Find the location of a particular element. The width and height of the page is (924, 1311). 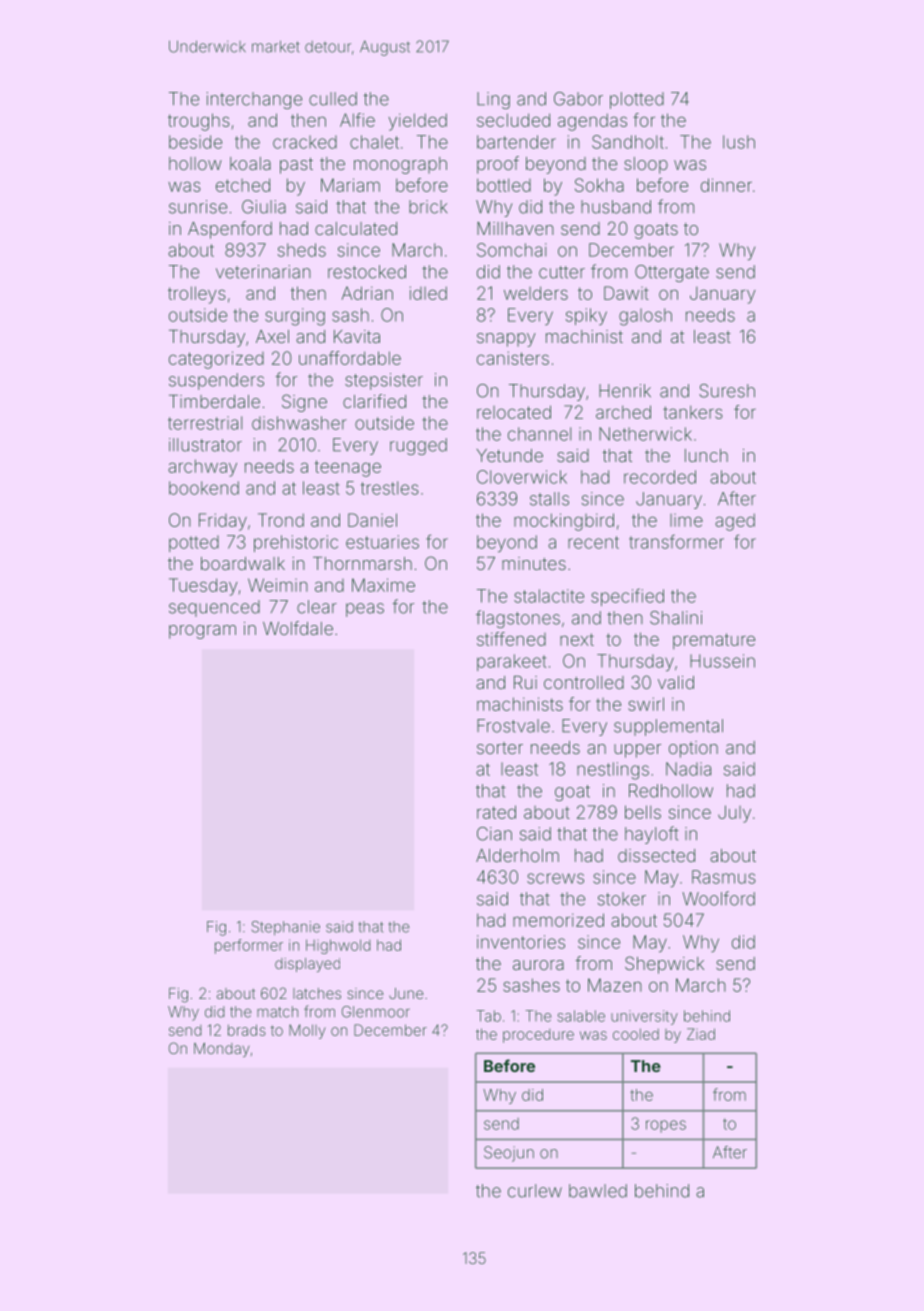

stoker is located at coordinates (622, 899).
